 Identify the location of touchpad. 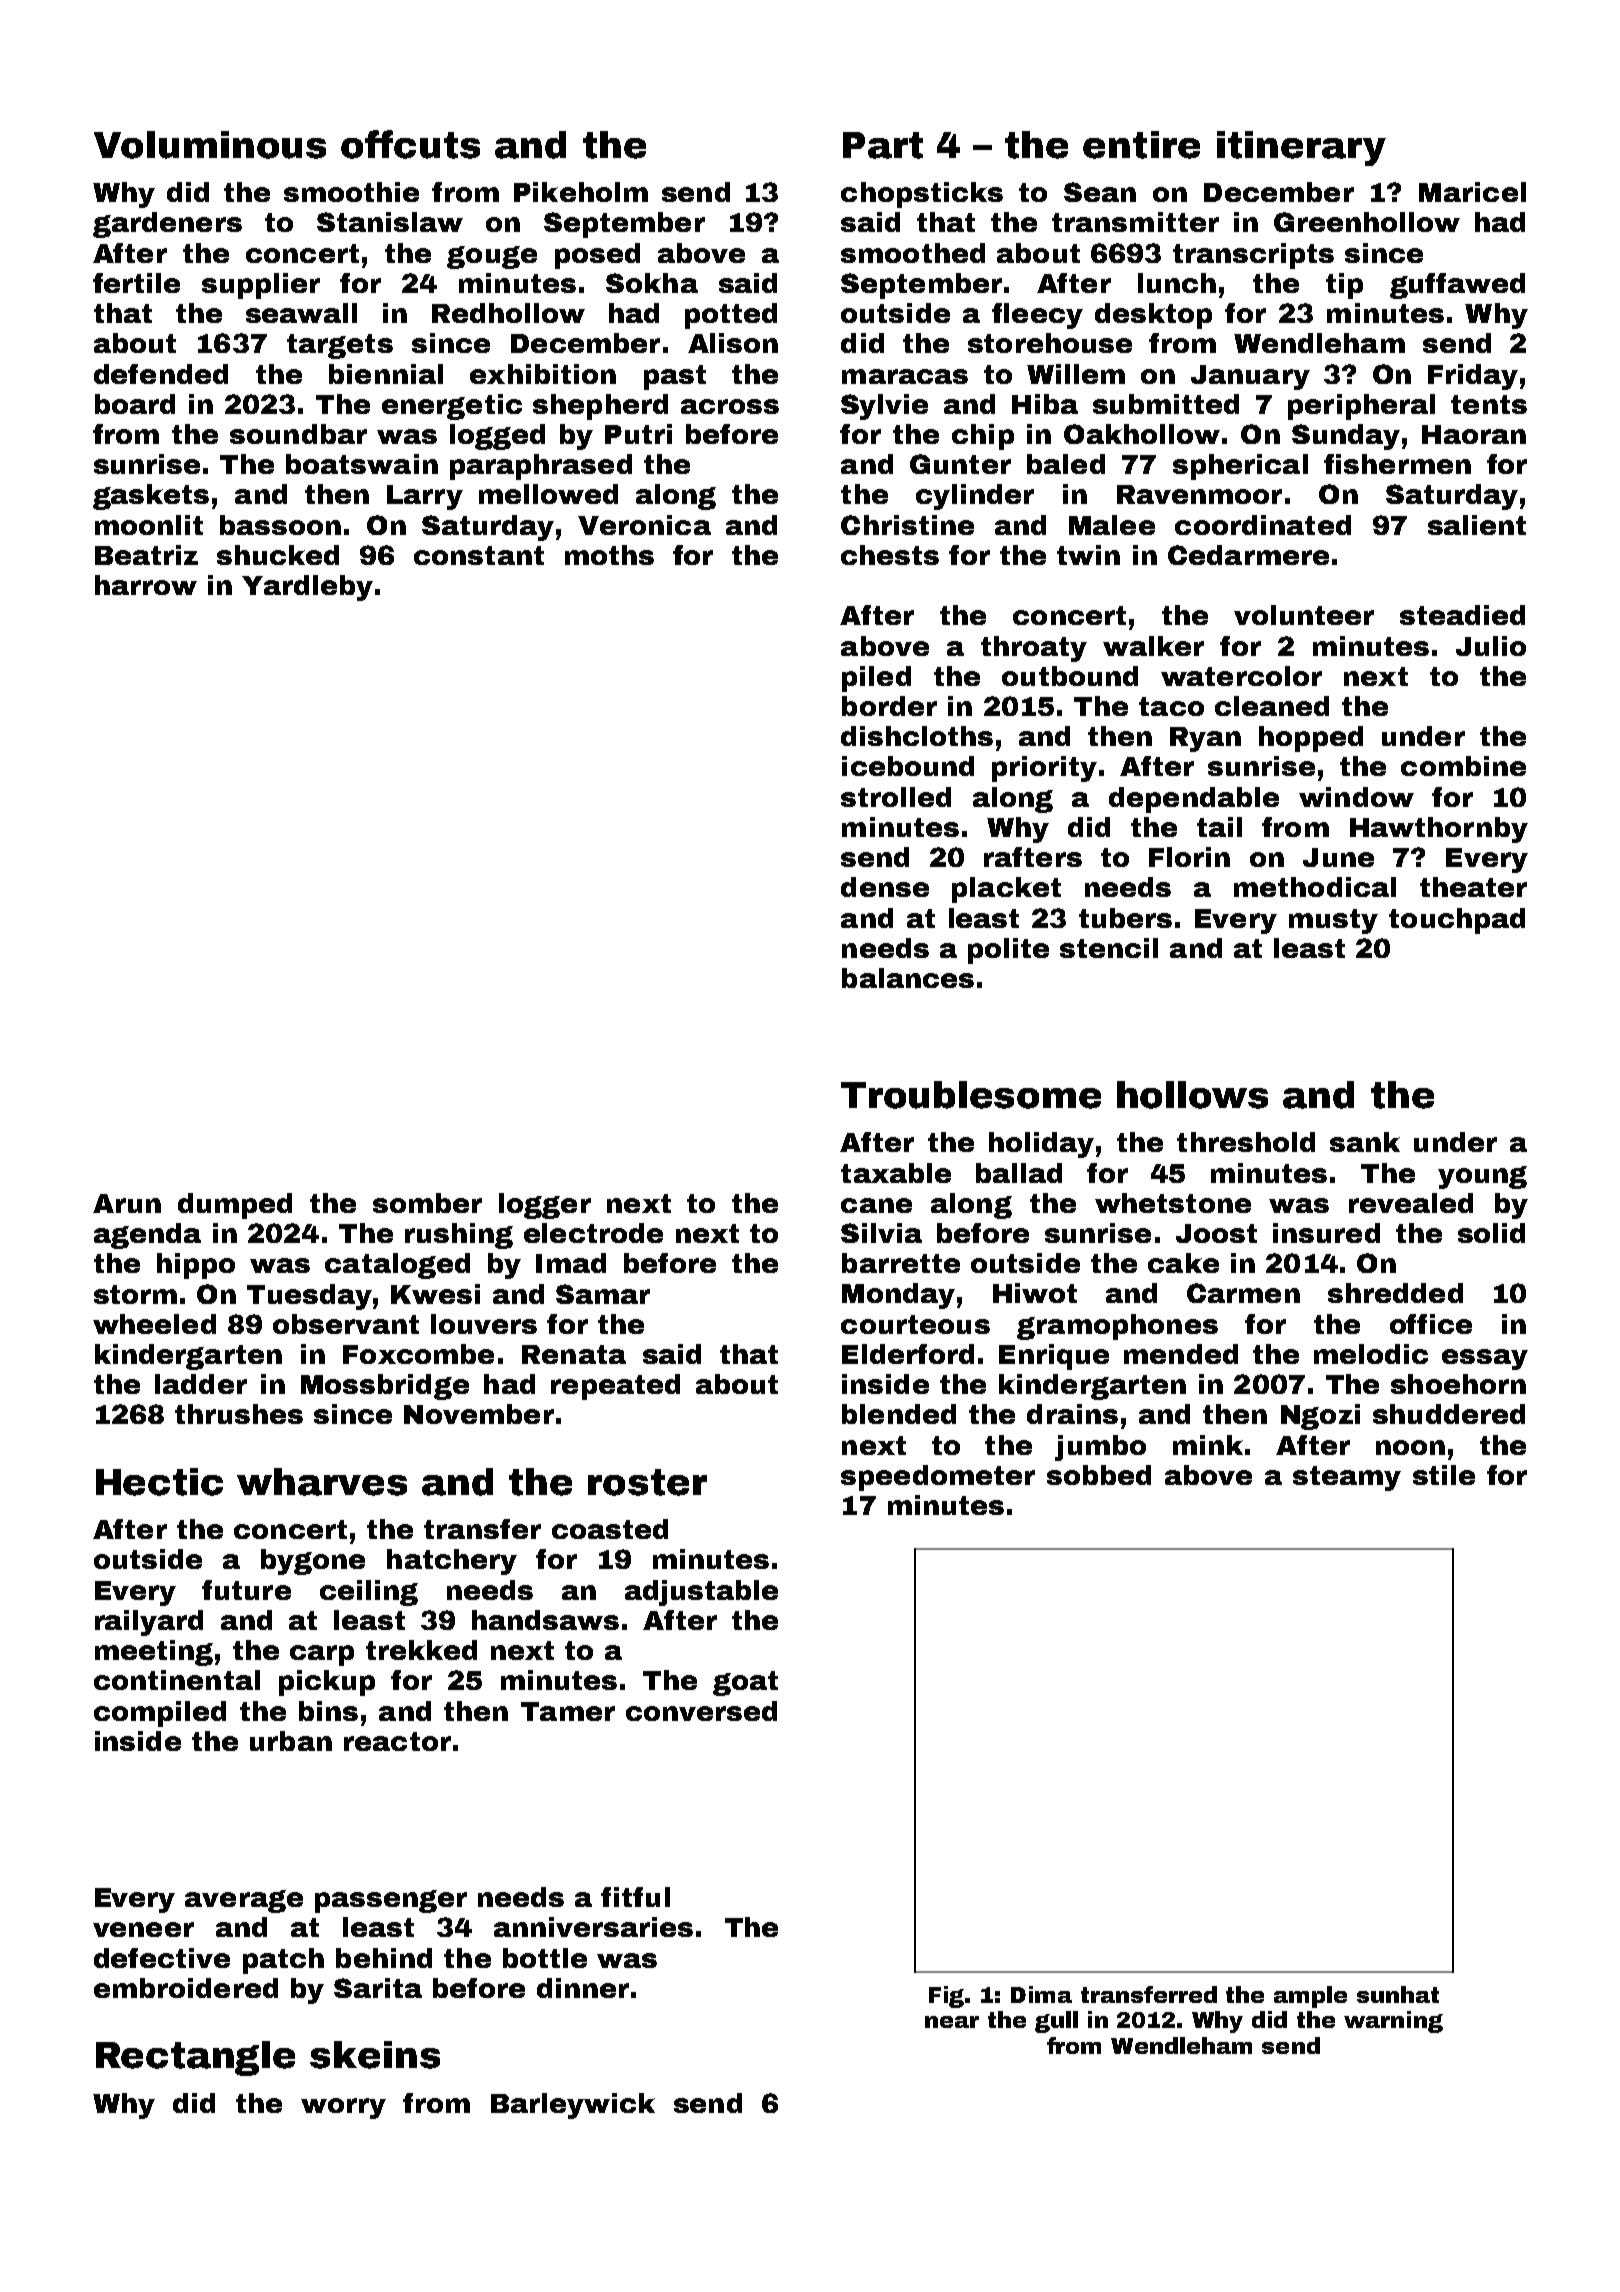
(1457, 921).
